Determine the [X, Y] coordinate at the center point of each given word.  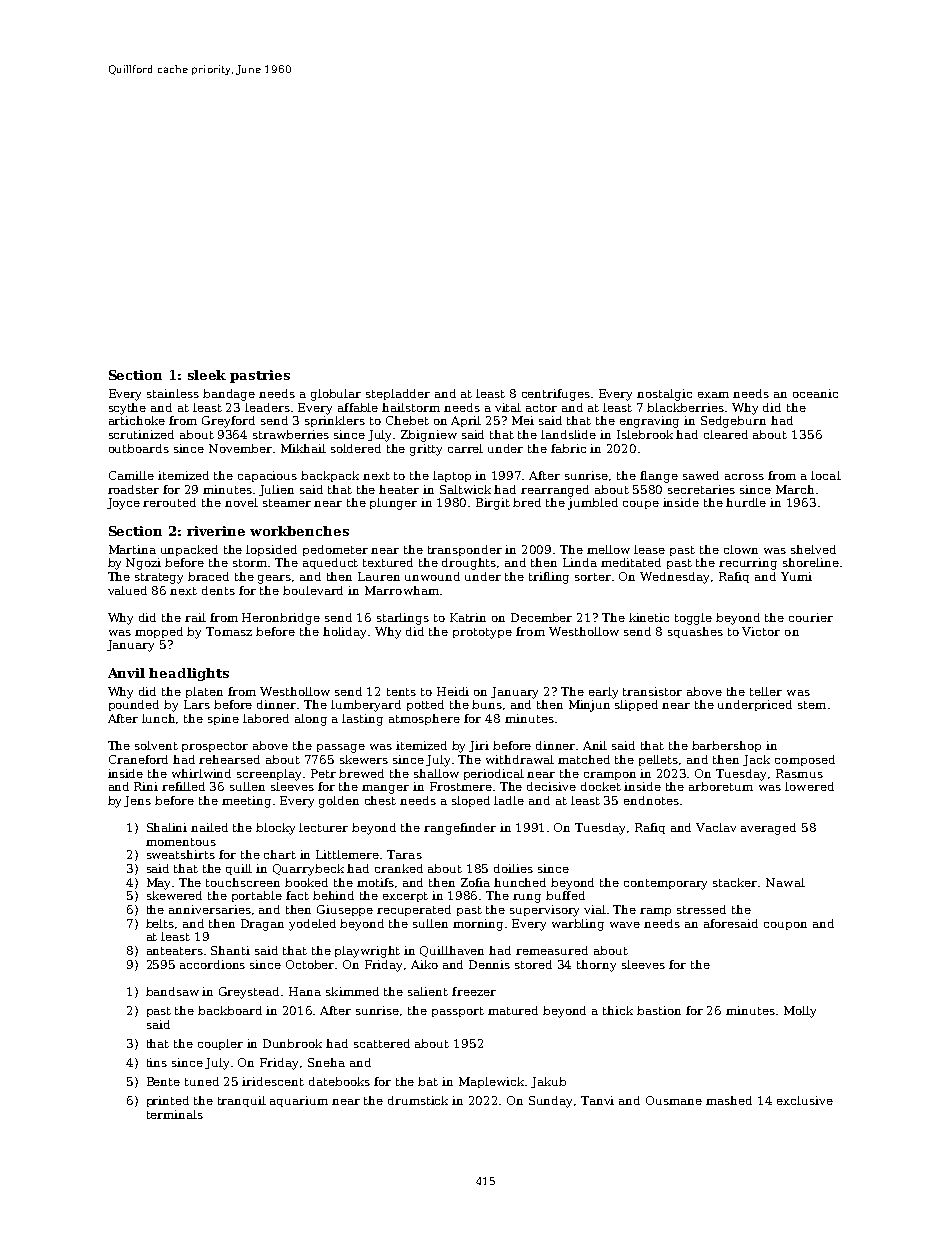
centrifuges [556, 395]
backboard [230, 1010]
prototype [482, 633]
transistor [652, 691]
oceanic [815, 393]
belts [160, 923]
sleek [207, 375]
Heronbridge [281, 619]
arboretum [721, 786]
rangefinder [460, 829]
